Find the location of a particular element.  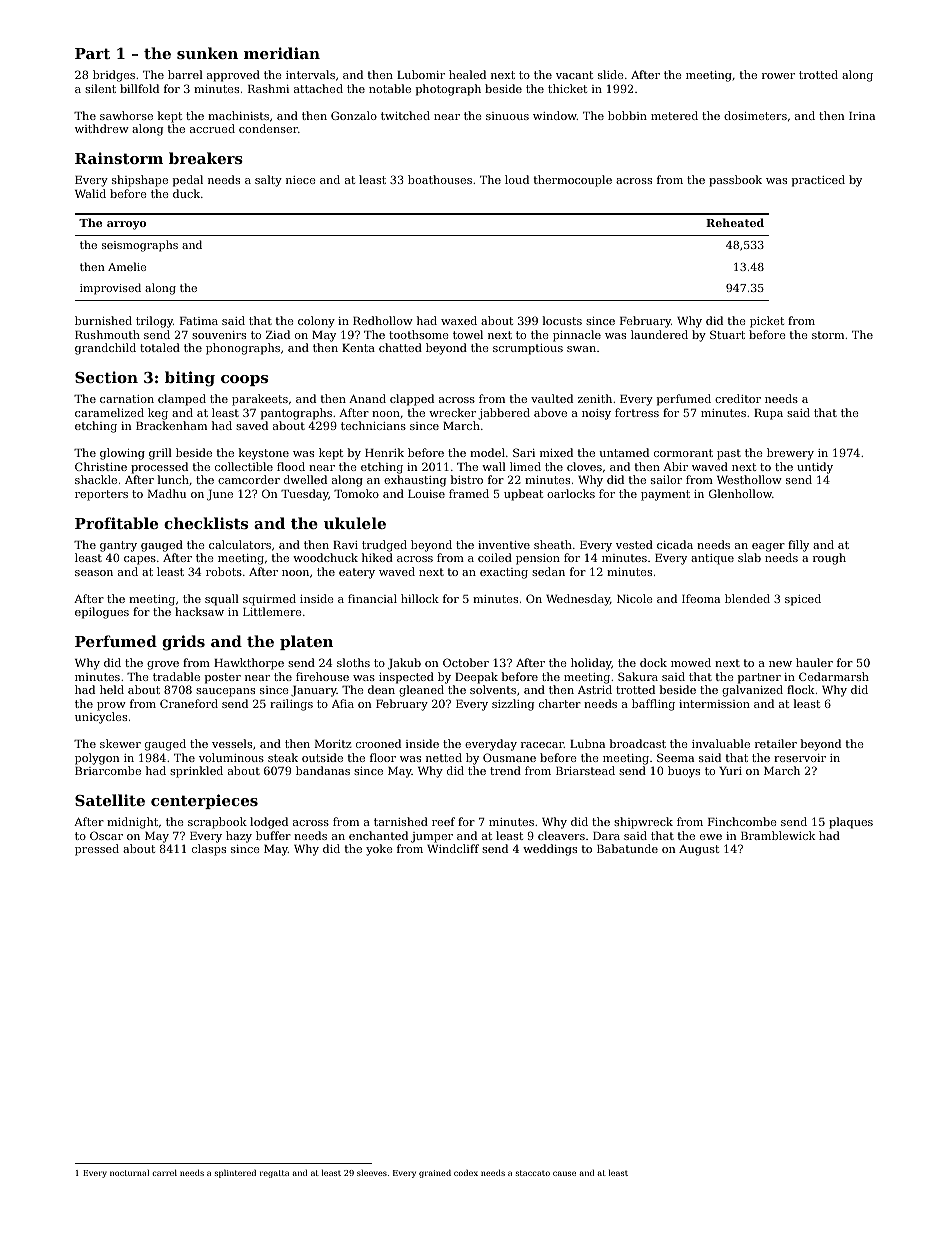

rower is located at coordinates (778, 76).
